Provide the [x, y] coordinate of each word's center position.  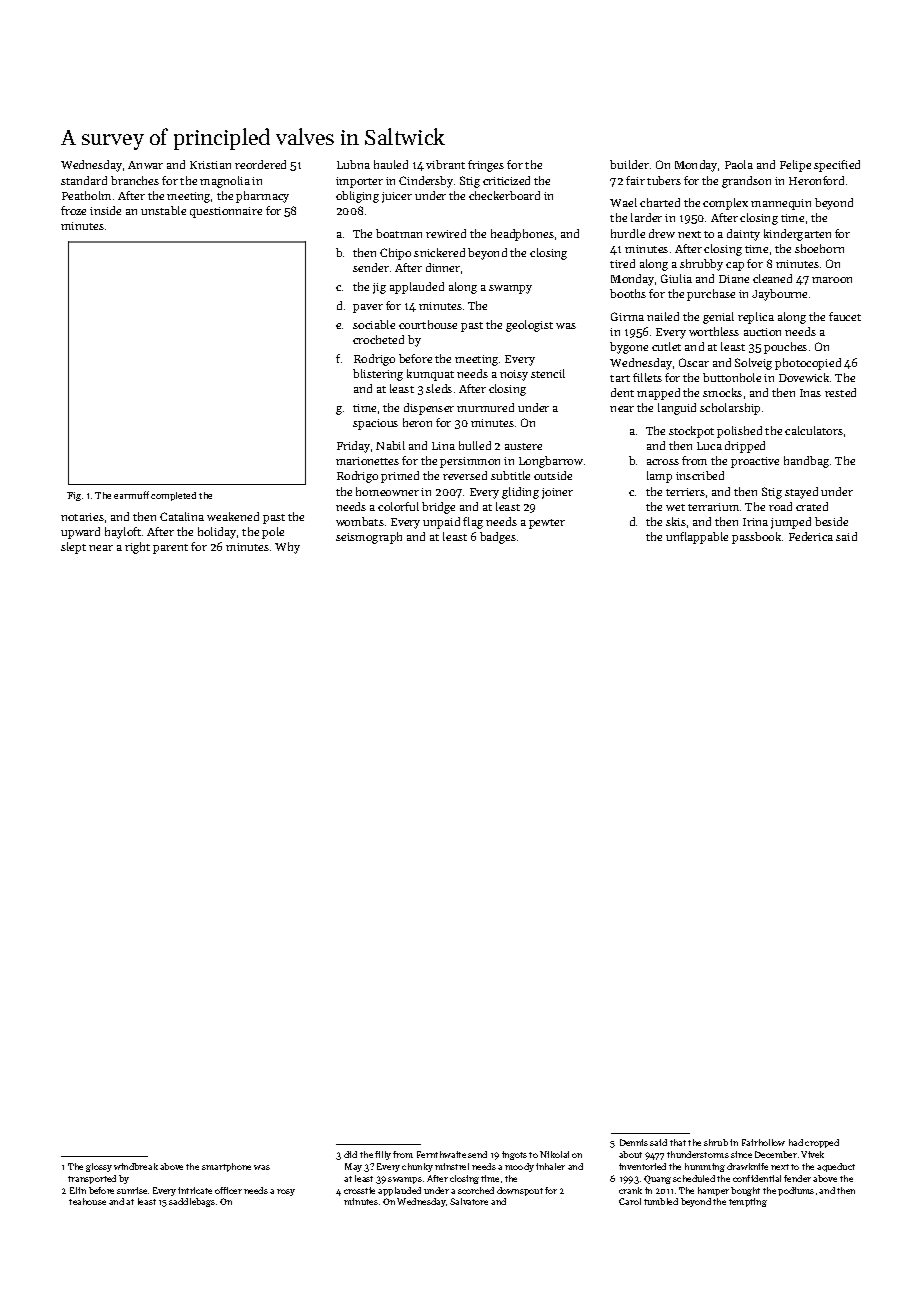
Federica [811, 536]
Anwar [145, 165]
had [796, 1142]
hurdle [628, 233]
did [350, 1154]
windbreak [136, 1166]
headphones [522, 235]
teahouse [87, 1201]
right [137, 548]
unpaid [441, 523]
